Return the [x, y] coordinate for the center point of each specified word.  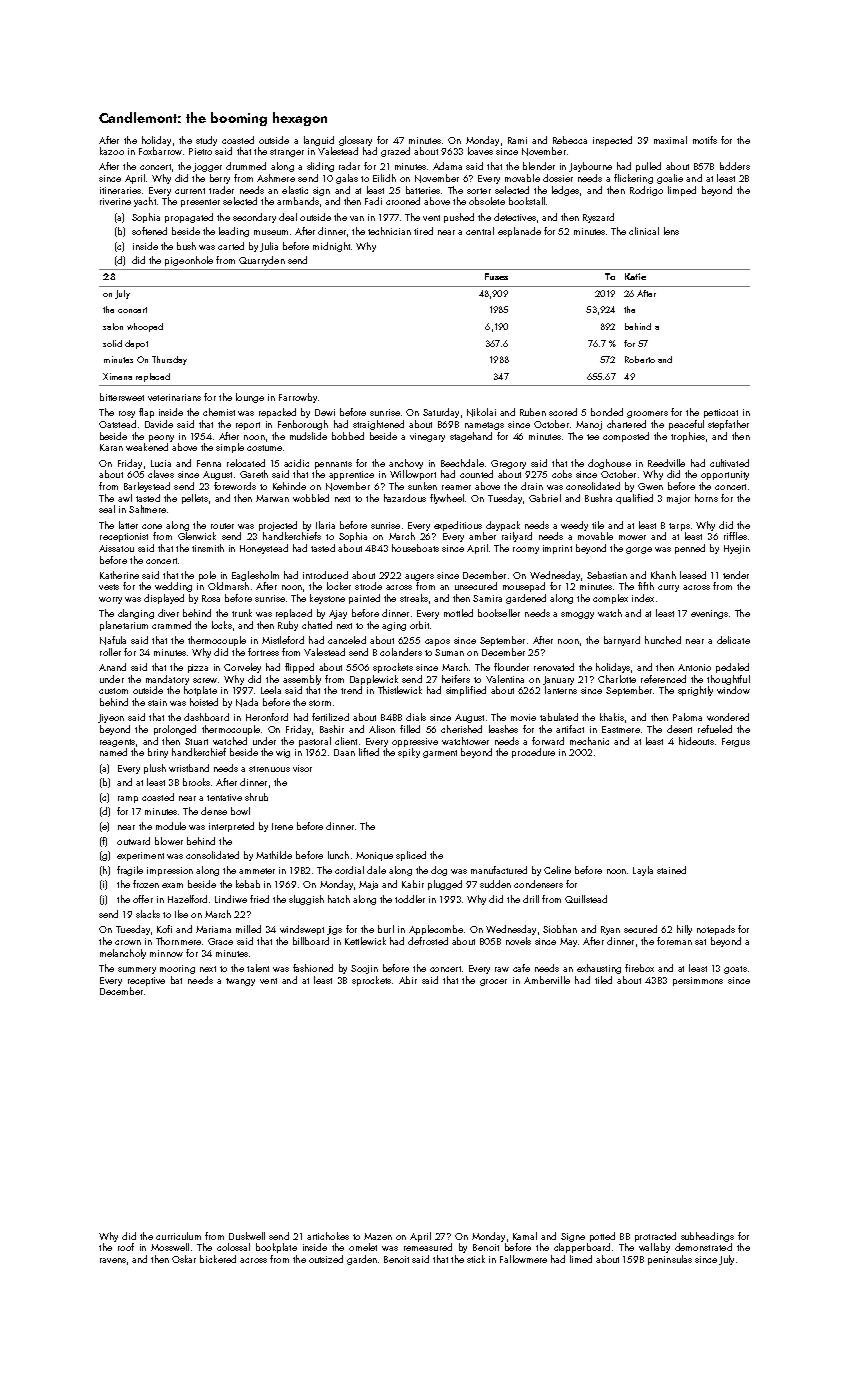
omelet [363, 1247]
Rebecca [570, 140]
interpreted [231, 827]
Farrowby [298, 398]
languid [319, 141]
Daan [344, 752]
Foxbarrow [160, 151]
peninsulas [670, 1260]
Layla [643, 871]
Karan [111, 447]
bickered [218, 1259]
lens [671, 231]
